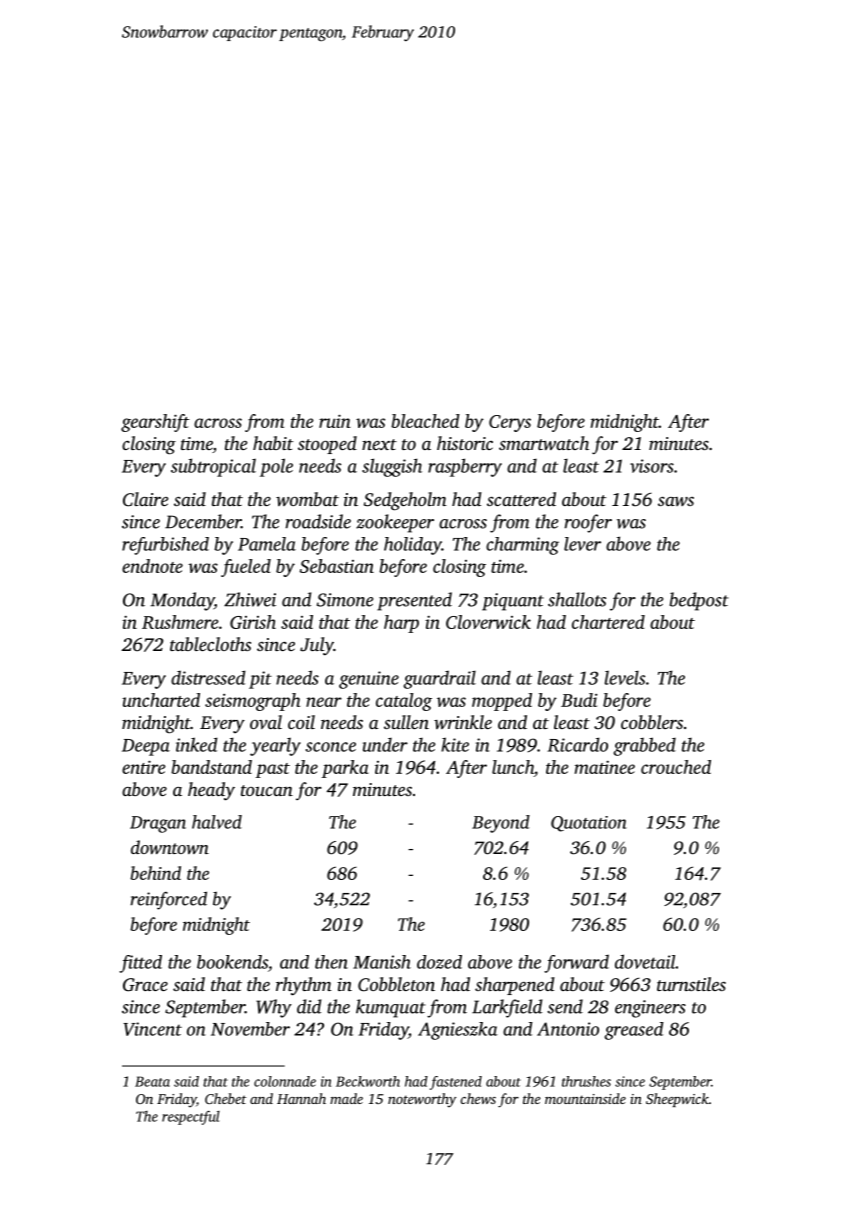 The height and width of the image is (1207, 850). Describe the element at coordinates (335, 421) in the image. I see `ruin` at that location.
